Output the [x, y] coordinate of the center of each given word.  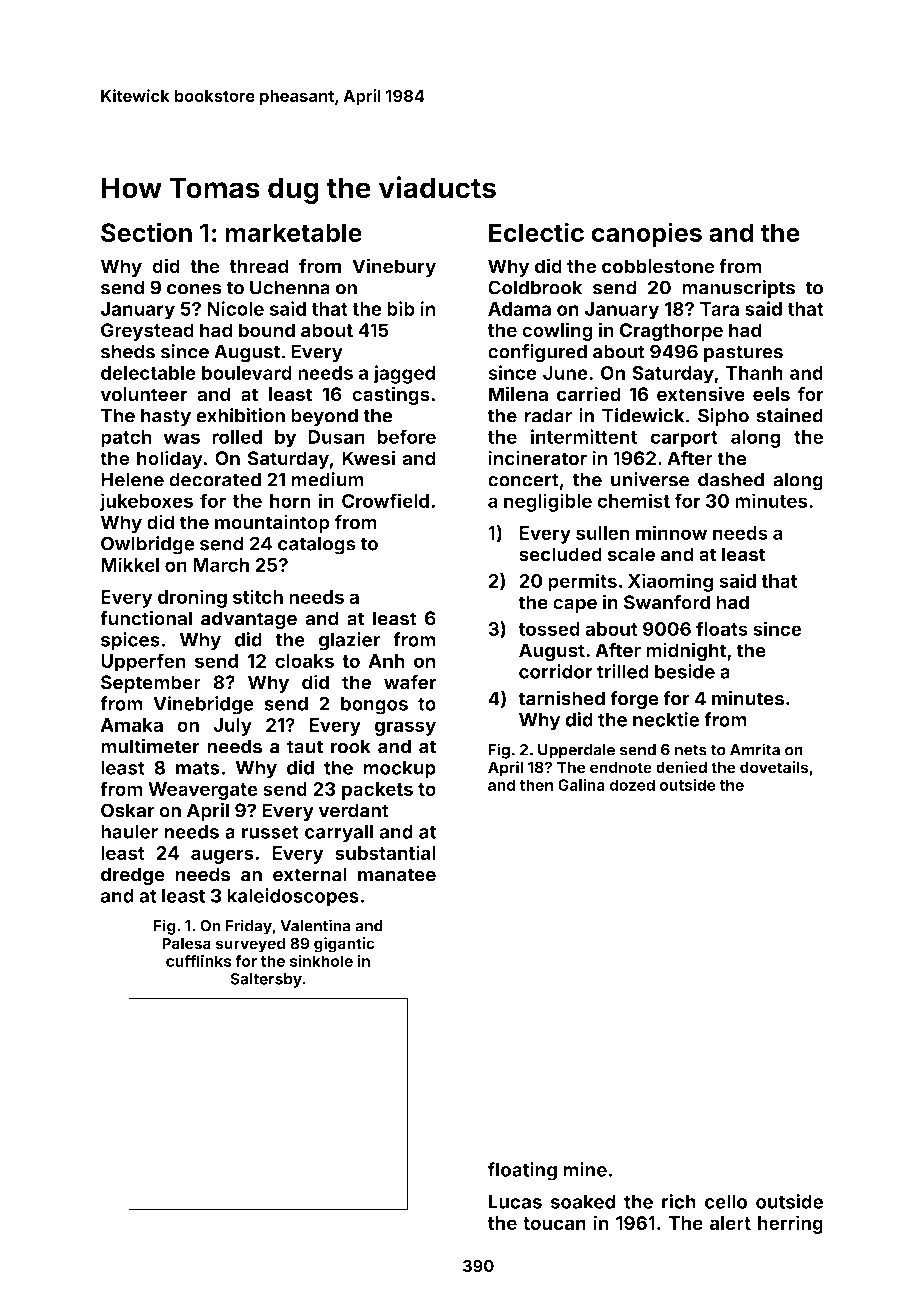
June [565, 373]
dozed [632, 785]
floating [522, 1171]
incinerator [537, 458]
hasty [166, 417]
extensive [701, 394]
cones [194, 289]
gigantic [344, 945]
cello [726, 1201]
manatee [397, 875]
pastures [743, 354]
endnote [621, 767]
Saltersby [266, 980]
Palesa [186, 943]
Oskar [128, 810]
